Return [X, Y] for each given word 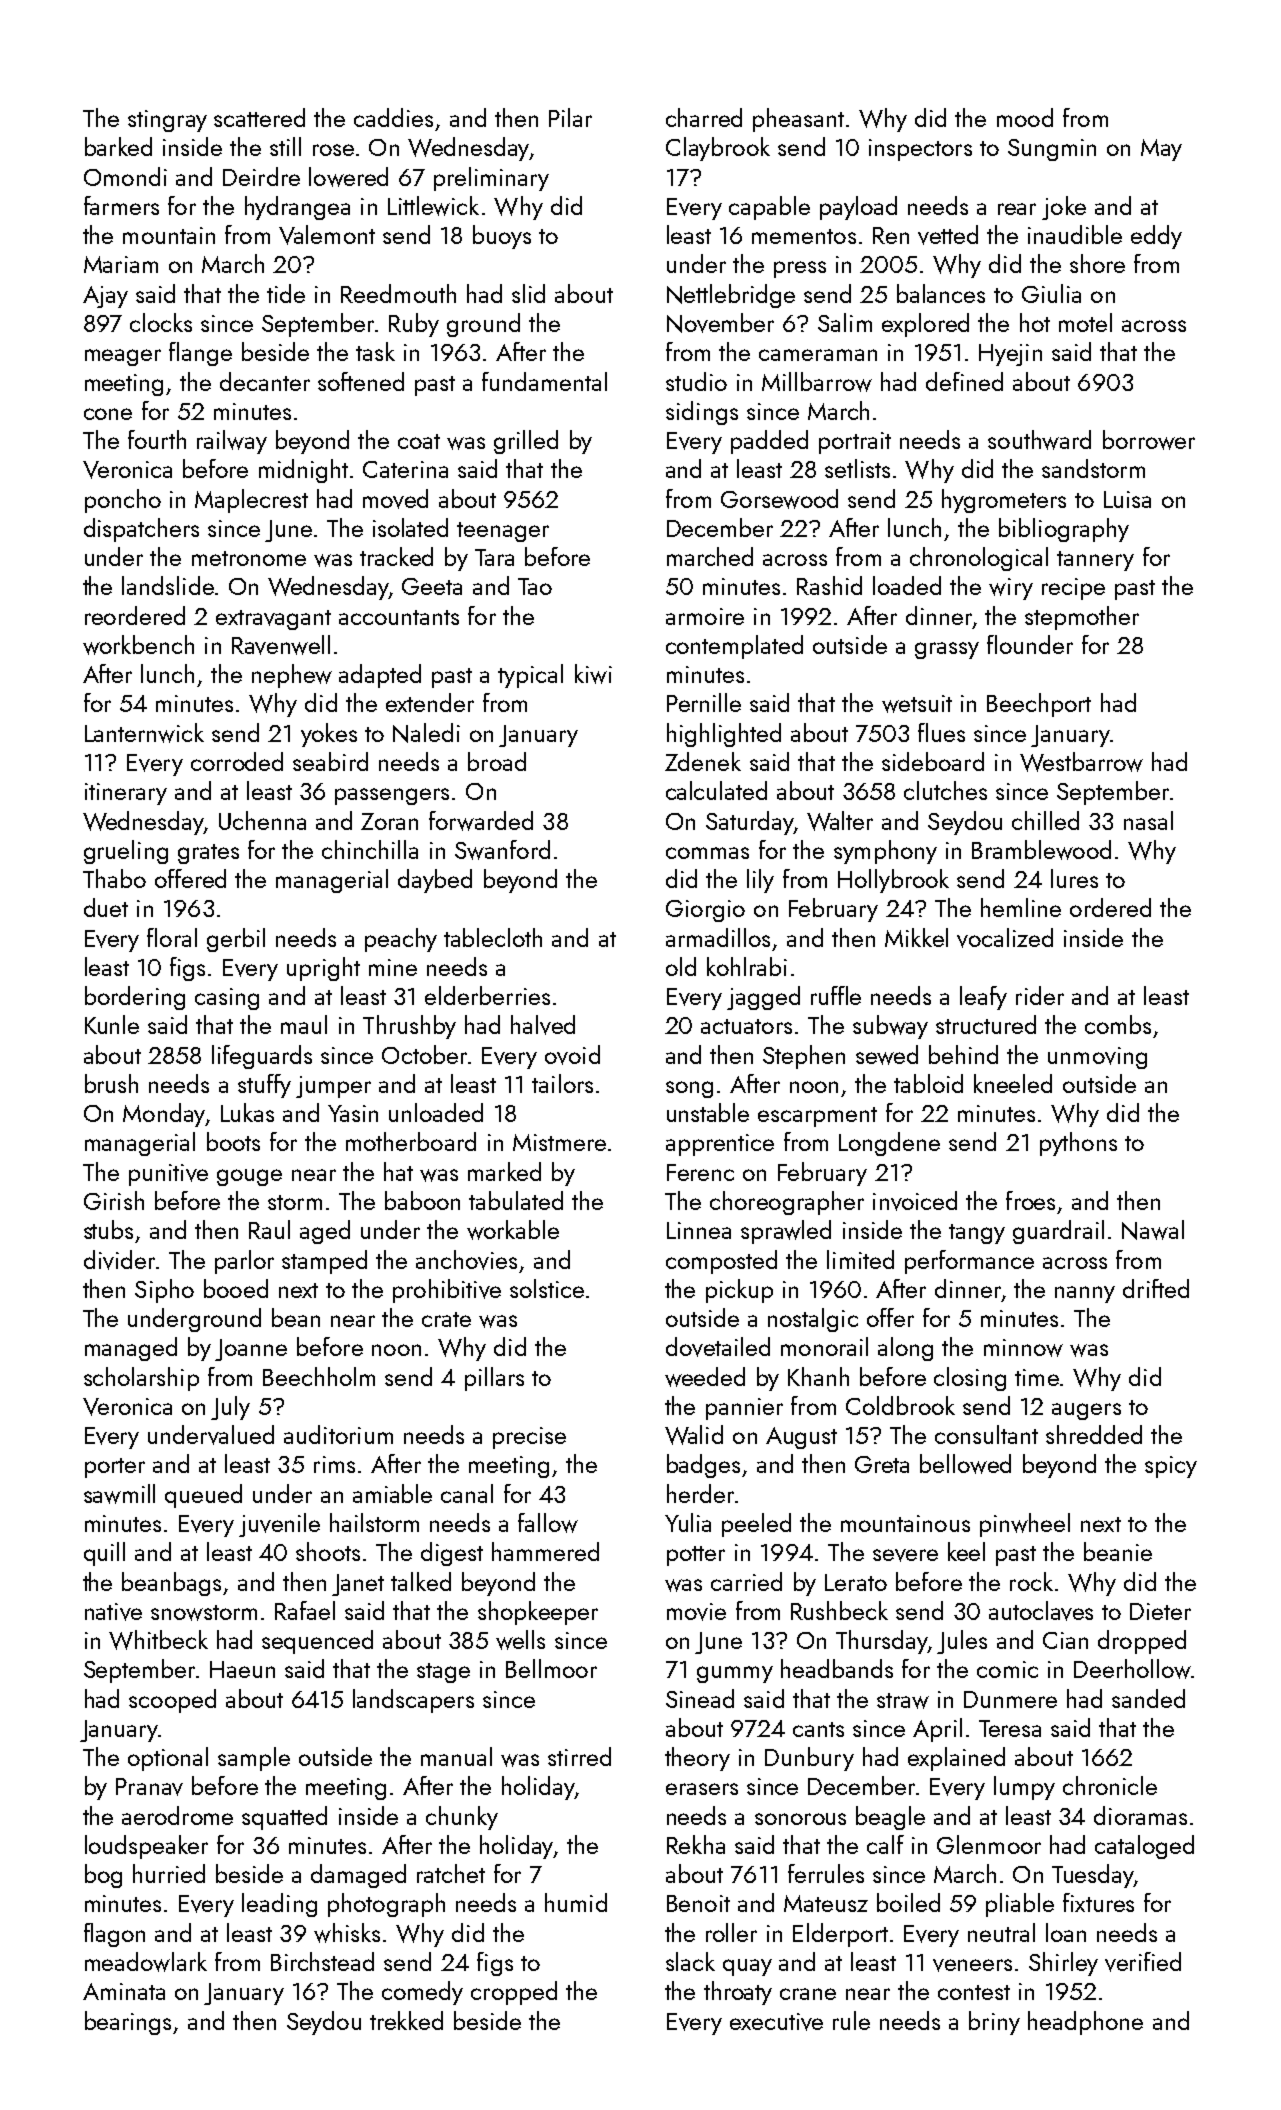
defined [964, 381]
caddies [393, 117]
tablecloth [493, 937]
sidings [702, 413]
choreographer [787, 1203]
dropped [1142, 1642]
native [113, 1612]
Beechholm [319, 1376]
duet [106, 907]
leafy [983, 998]
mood [1025, 117]
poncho [123, 501]
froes [1030, 1200]
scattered [259, 117]
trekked [406, 2020]
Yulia [688, 1522]
